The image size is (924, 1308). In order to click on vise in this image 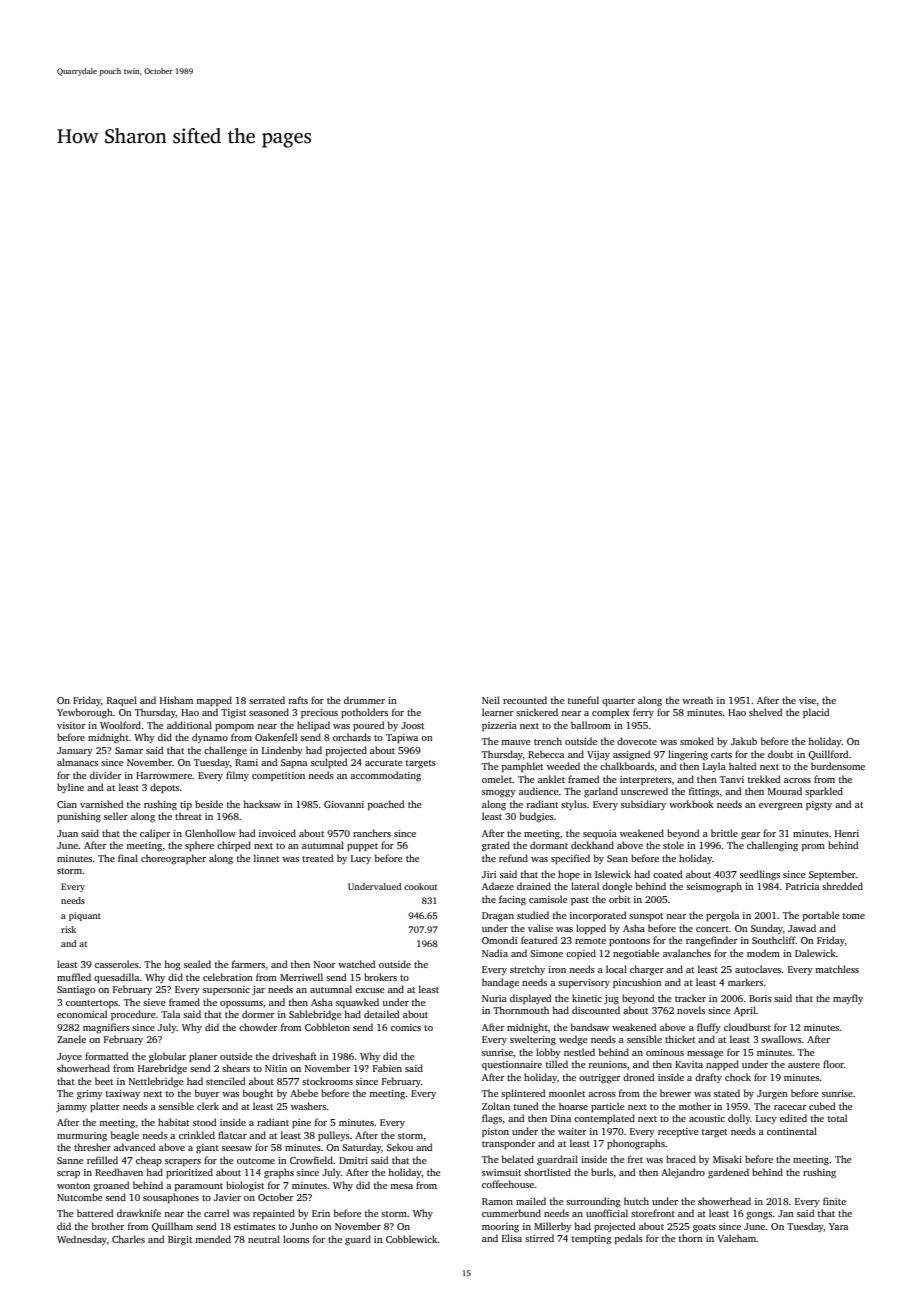, I will do `click(807, 700)`.
